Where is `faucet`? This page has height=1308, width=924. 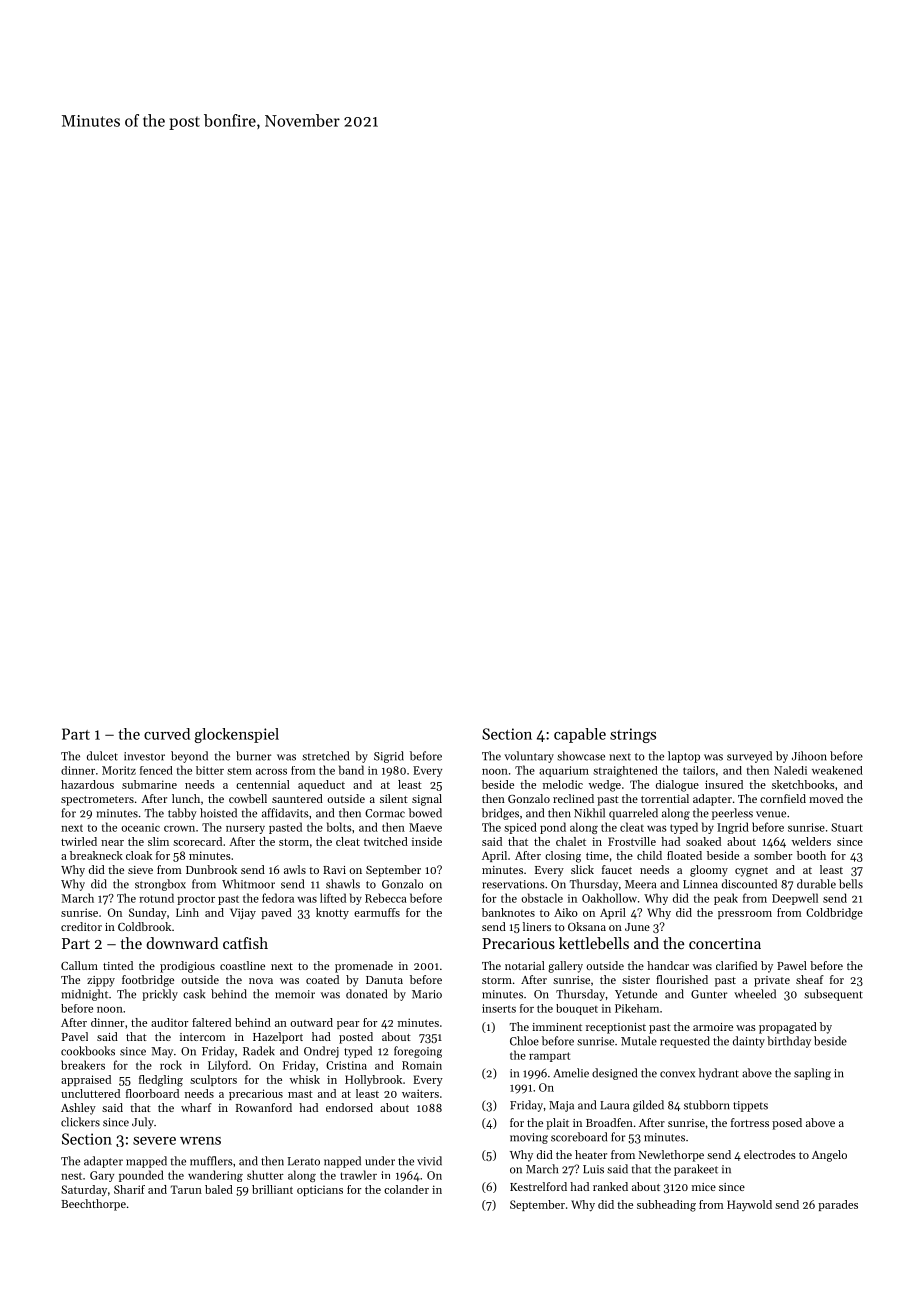
faucet is located at coordinates (617, 869).
